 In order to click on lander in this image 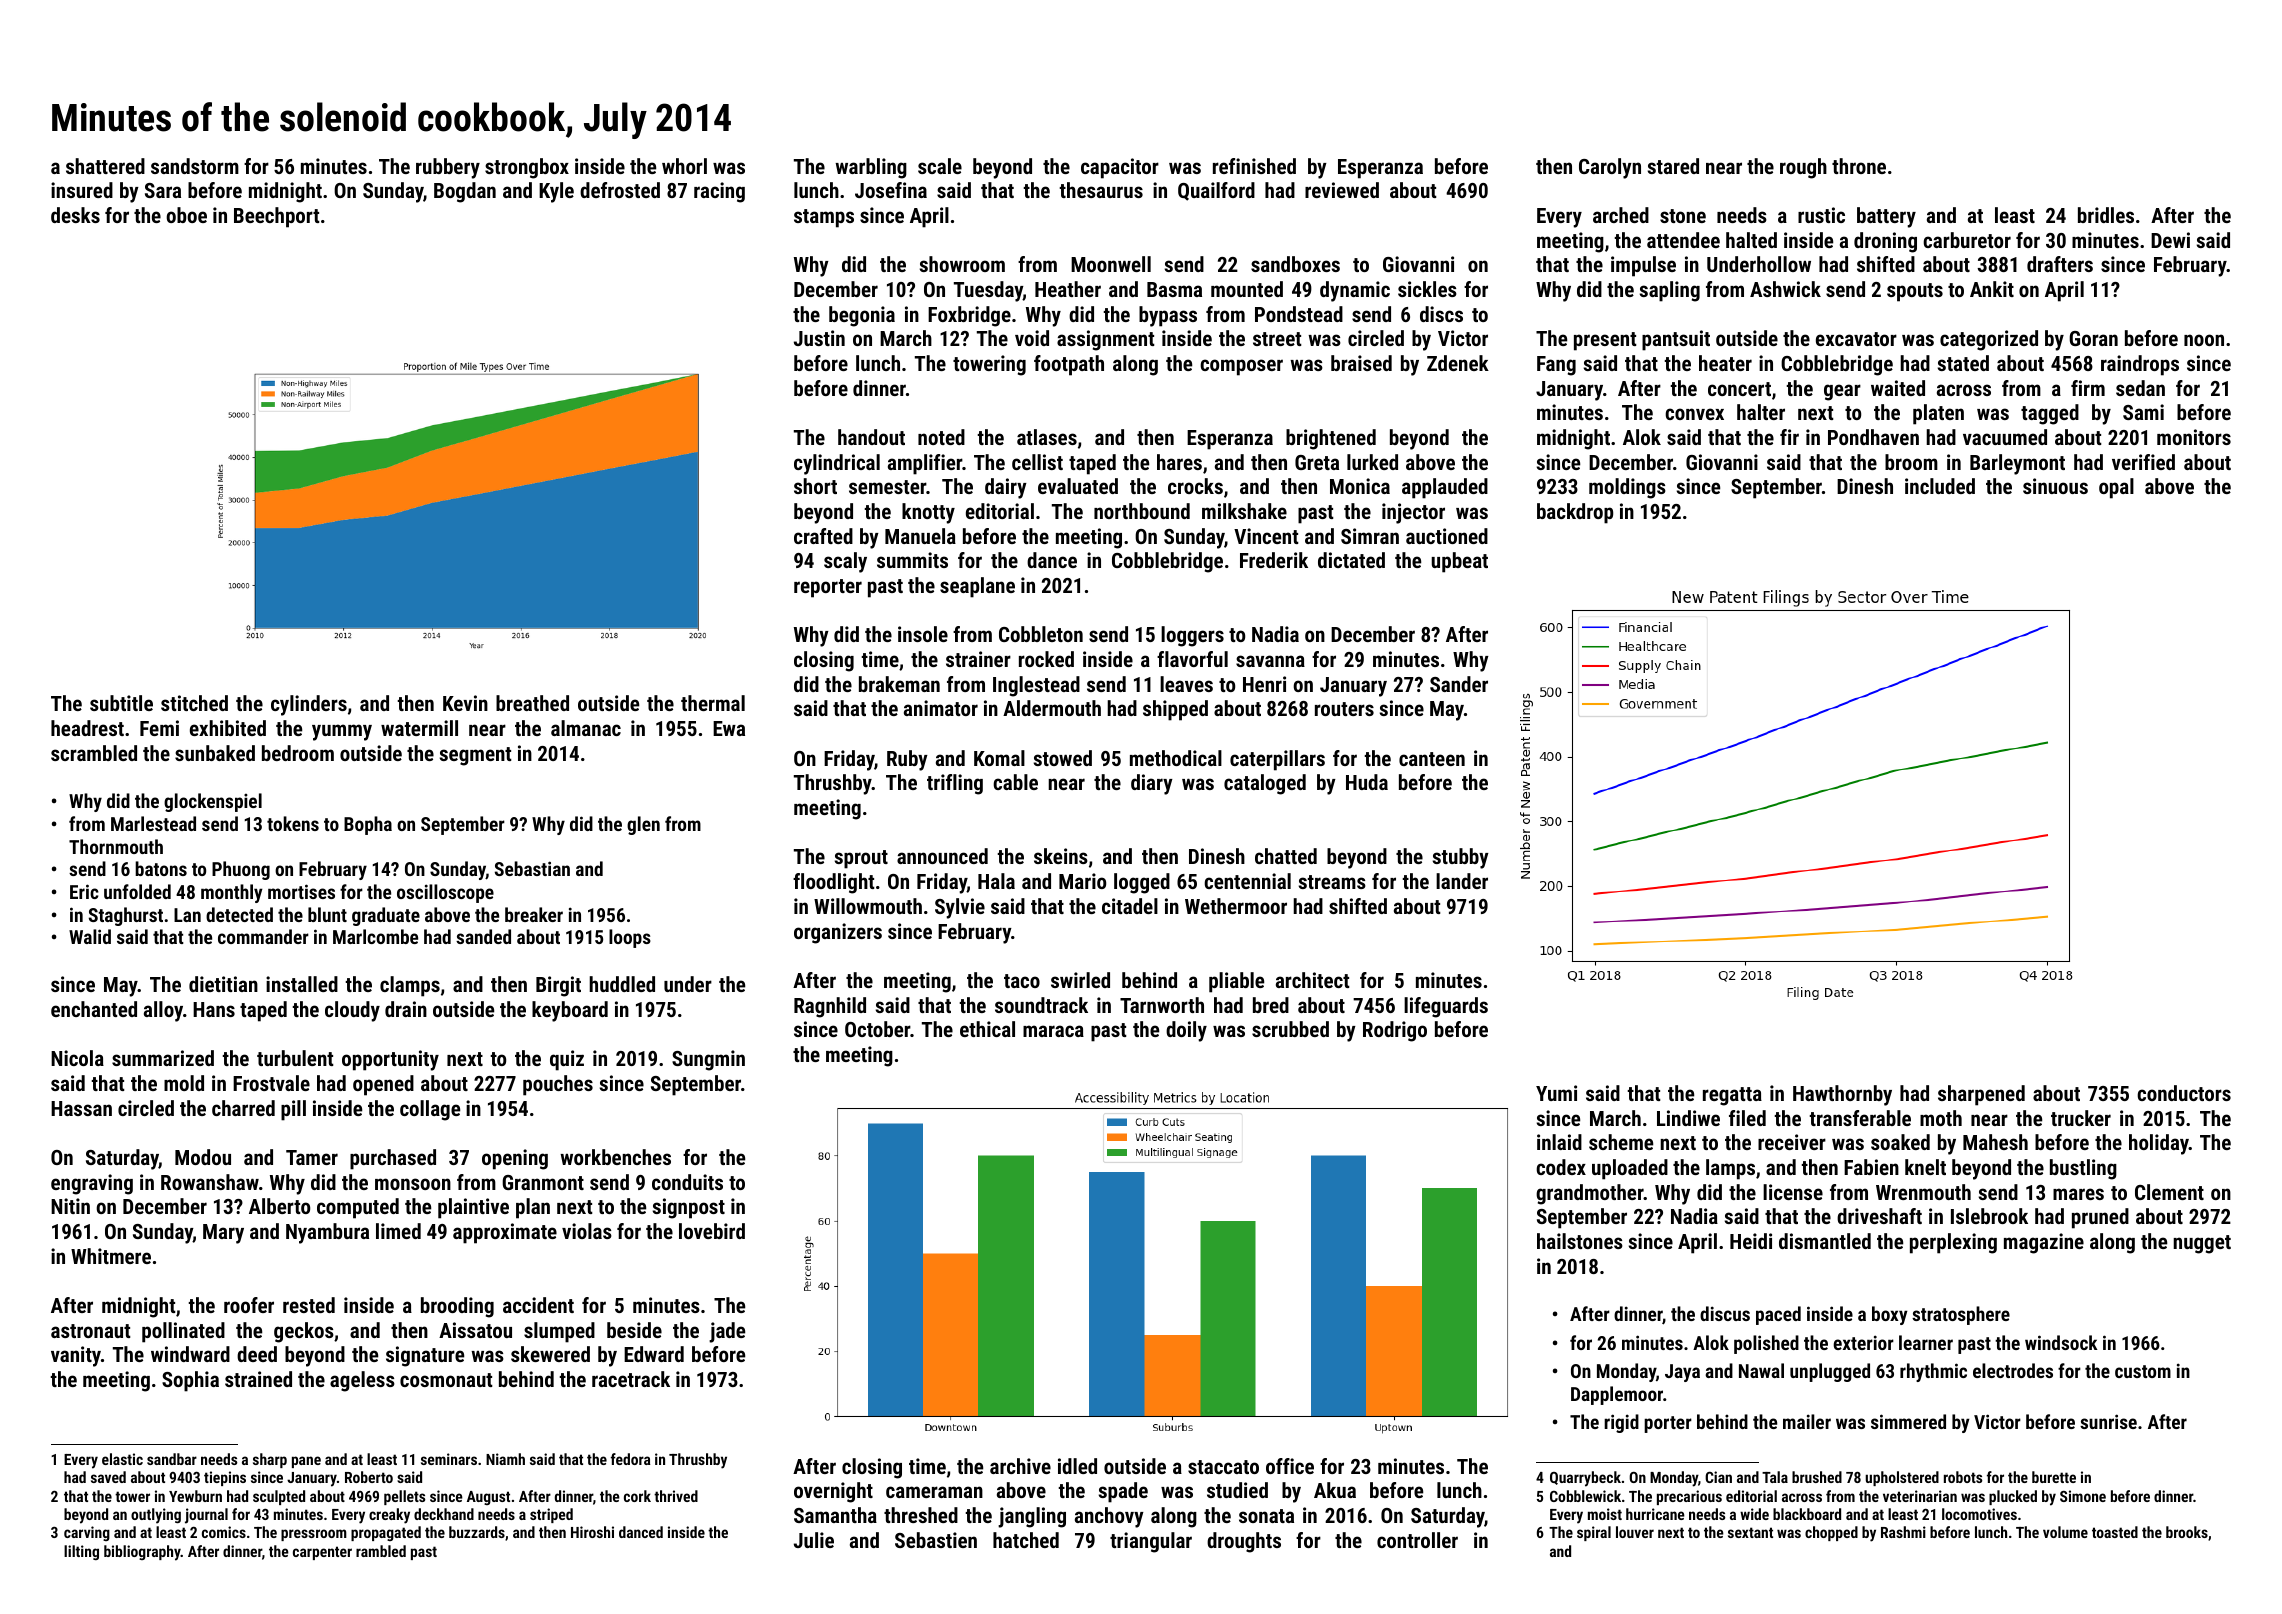, I will do `click(1462, 881)`.
